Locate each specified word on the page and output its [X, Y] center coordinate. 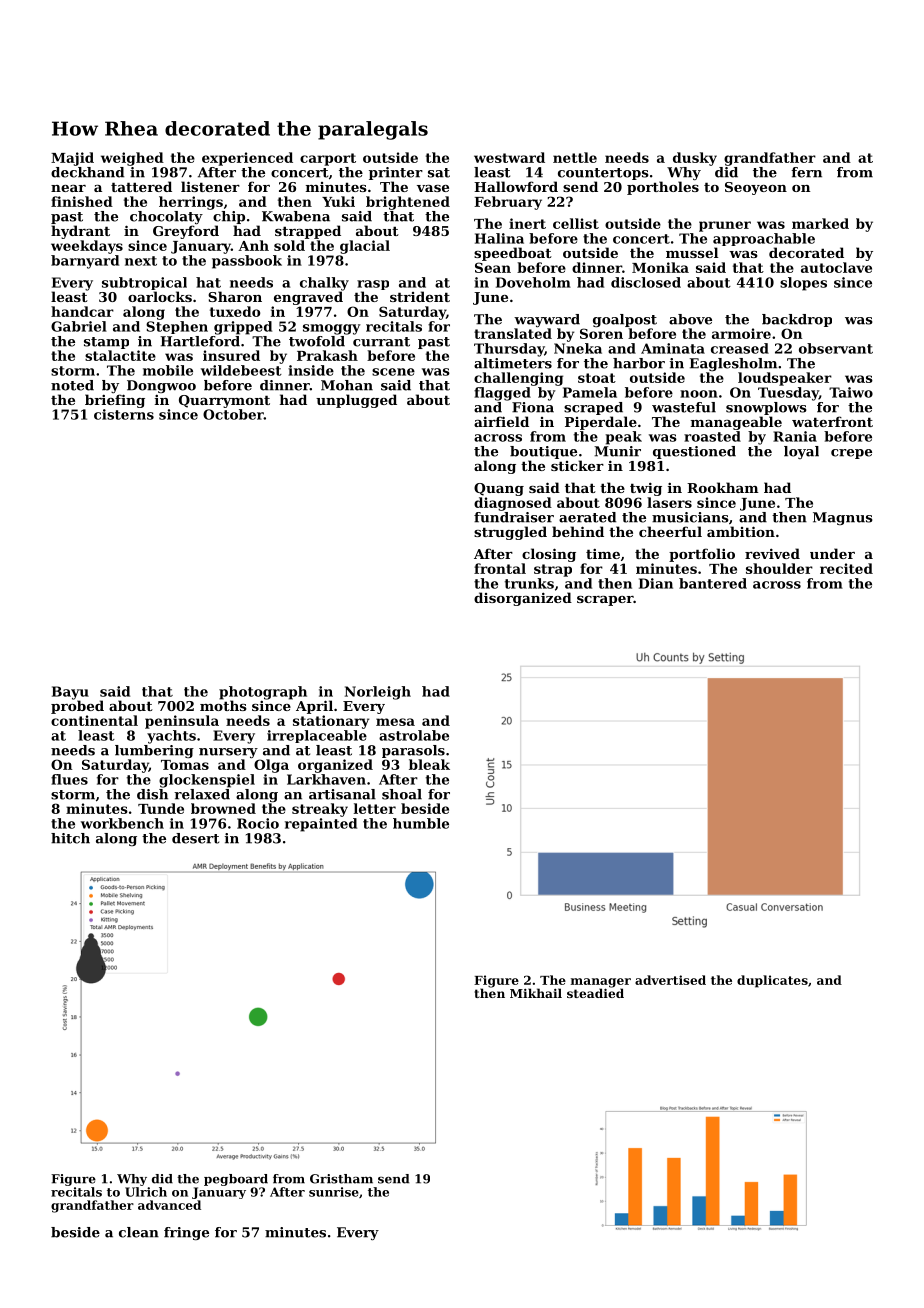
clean [139, 1232]
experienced [247, 159]
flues [69, 779]
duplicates [772, 981]
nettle [575, 157]
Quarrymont [224, 401]
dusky [695, 159]
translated [513, 333]
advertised [670, 980]
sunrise [334, 1192]
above [690, 319]
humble [421, 823]
